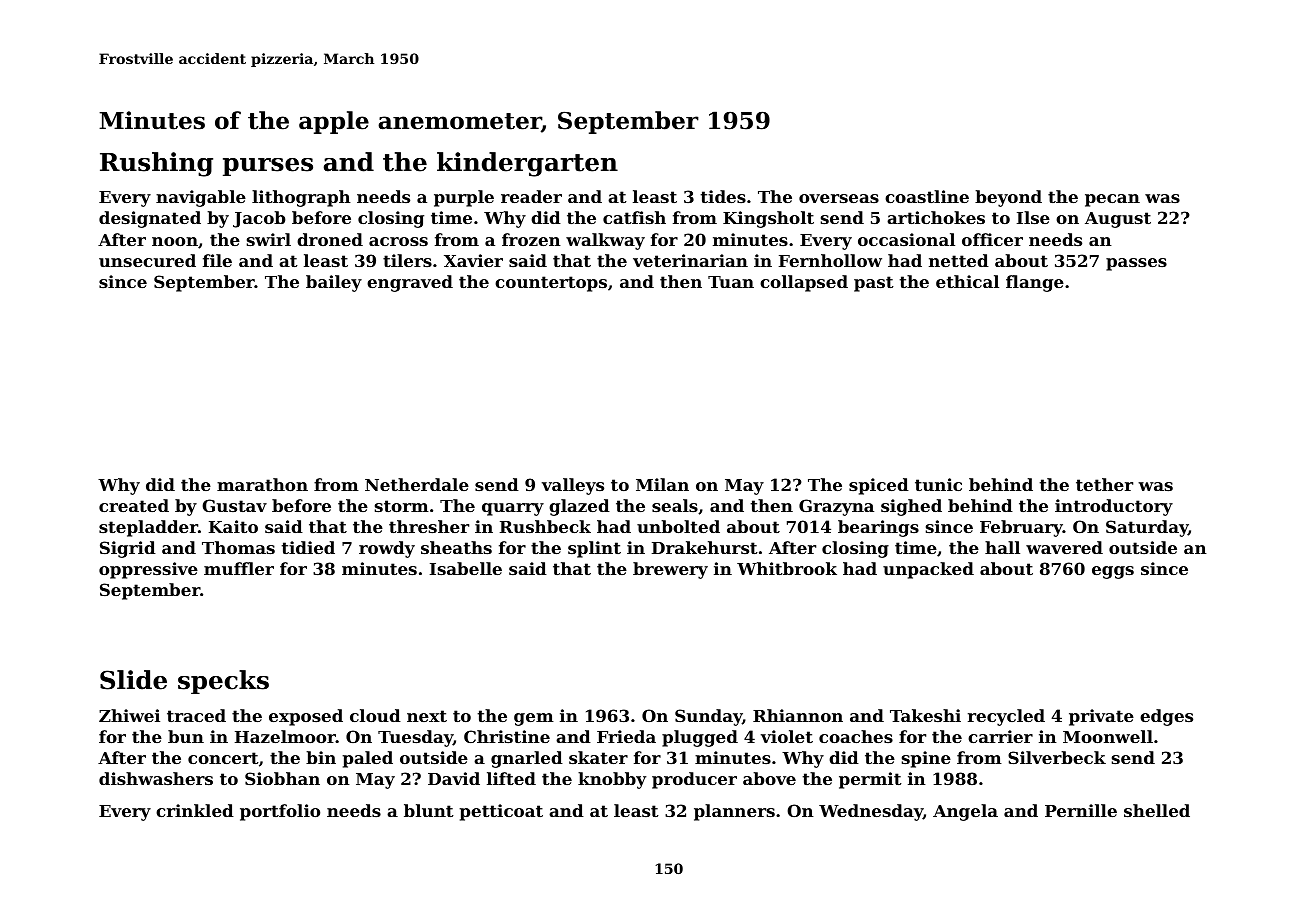  What do you see at coordinates (466, 568) in the screenshot?
I see `Isabelle` at bounding box center [466, 568].
